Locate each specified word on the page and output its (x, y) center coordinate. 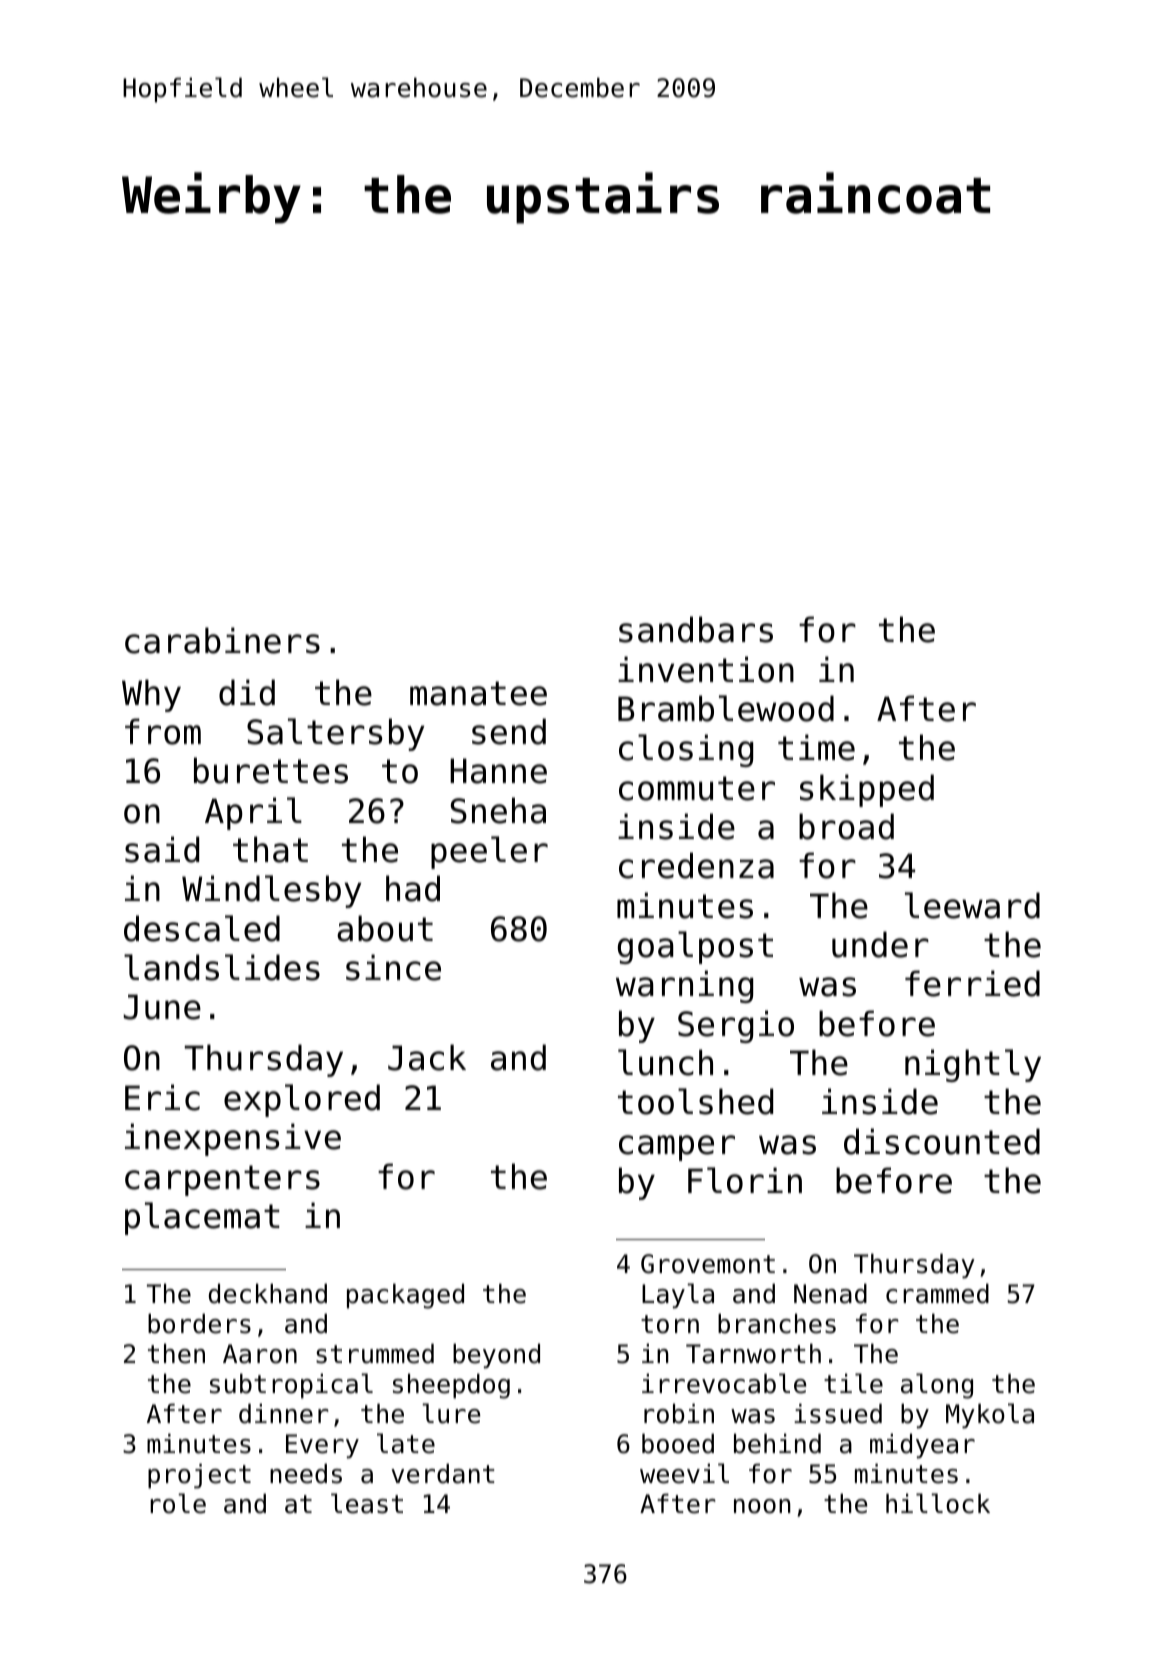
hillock (938, 1503)
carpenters (222, 1180)
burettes (271, 770)
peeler (489, 852)
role (178, 1503)
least (367, 1503)
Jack (427, 1057)
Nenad (830, 1293)
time (816, 747)
